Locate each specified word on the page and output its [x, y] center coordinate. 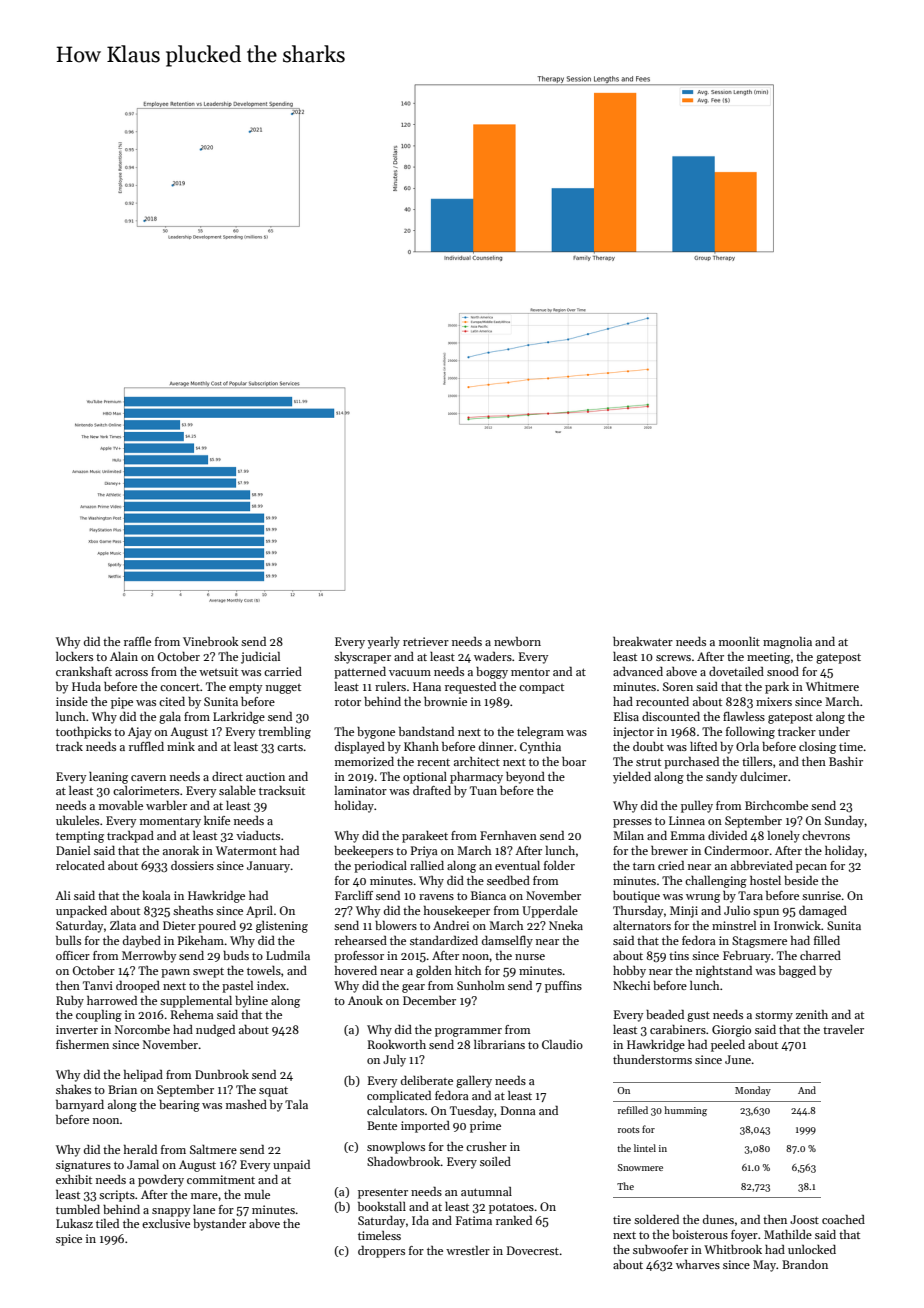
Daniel [73, 850]
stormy [774, 1016]
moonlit [739, 641]
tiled [107, 1223]
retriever [426, 641]
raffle [137, 641]
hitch [468, 970]
